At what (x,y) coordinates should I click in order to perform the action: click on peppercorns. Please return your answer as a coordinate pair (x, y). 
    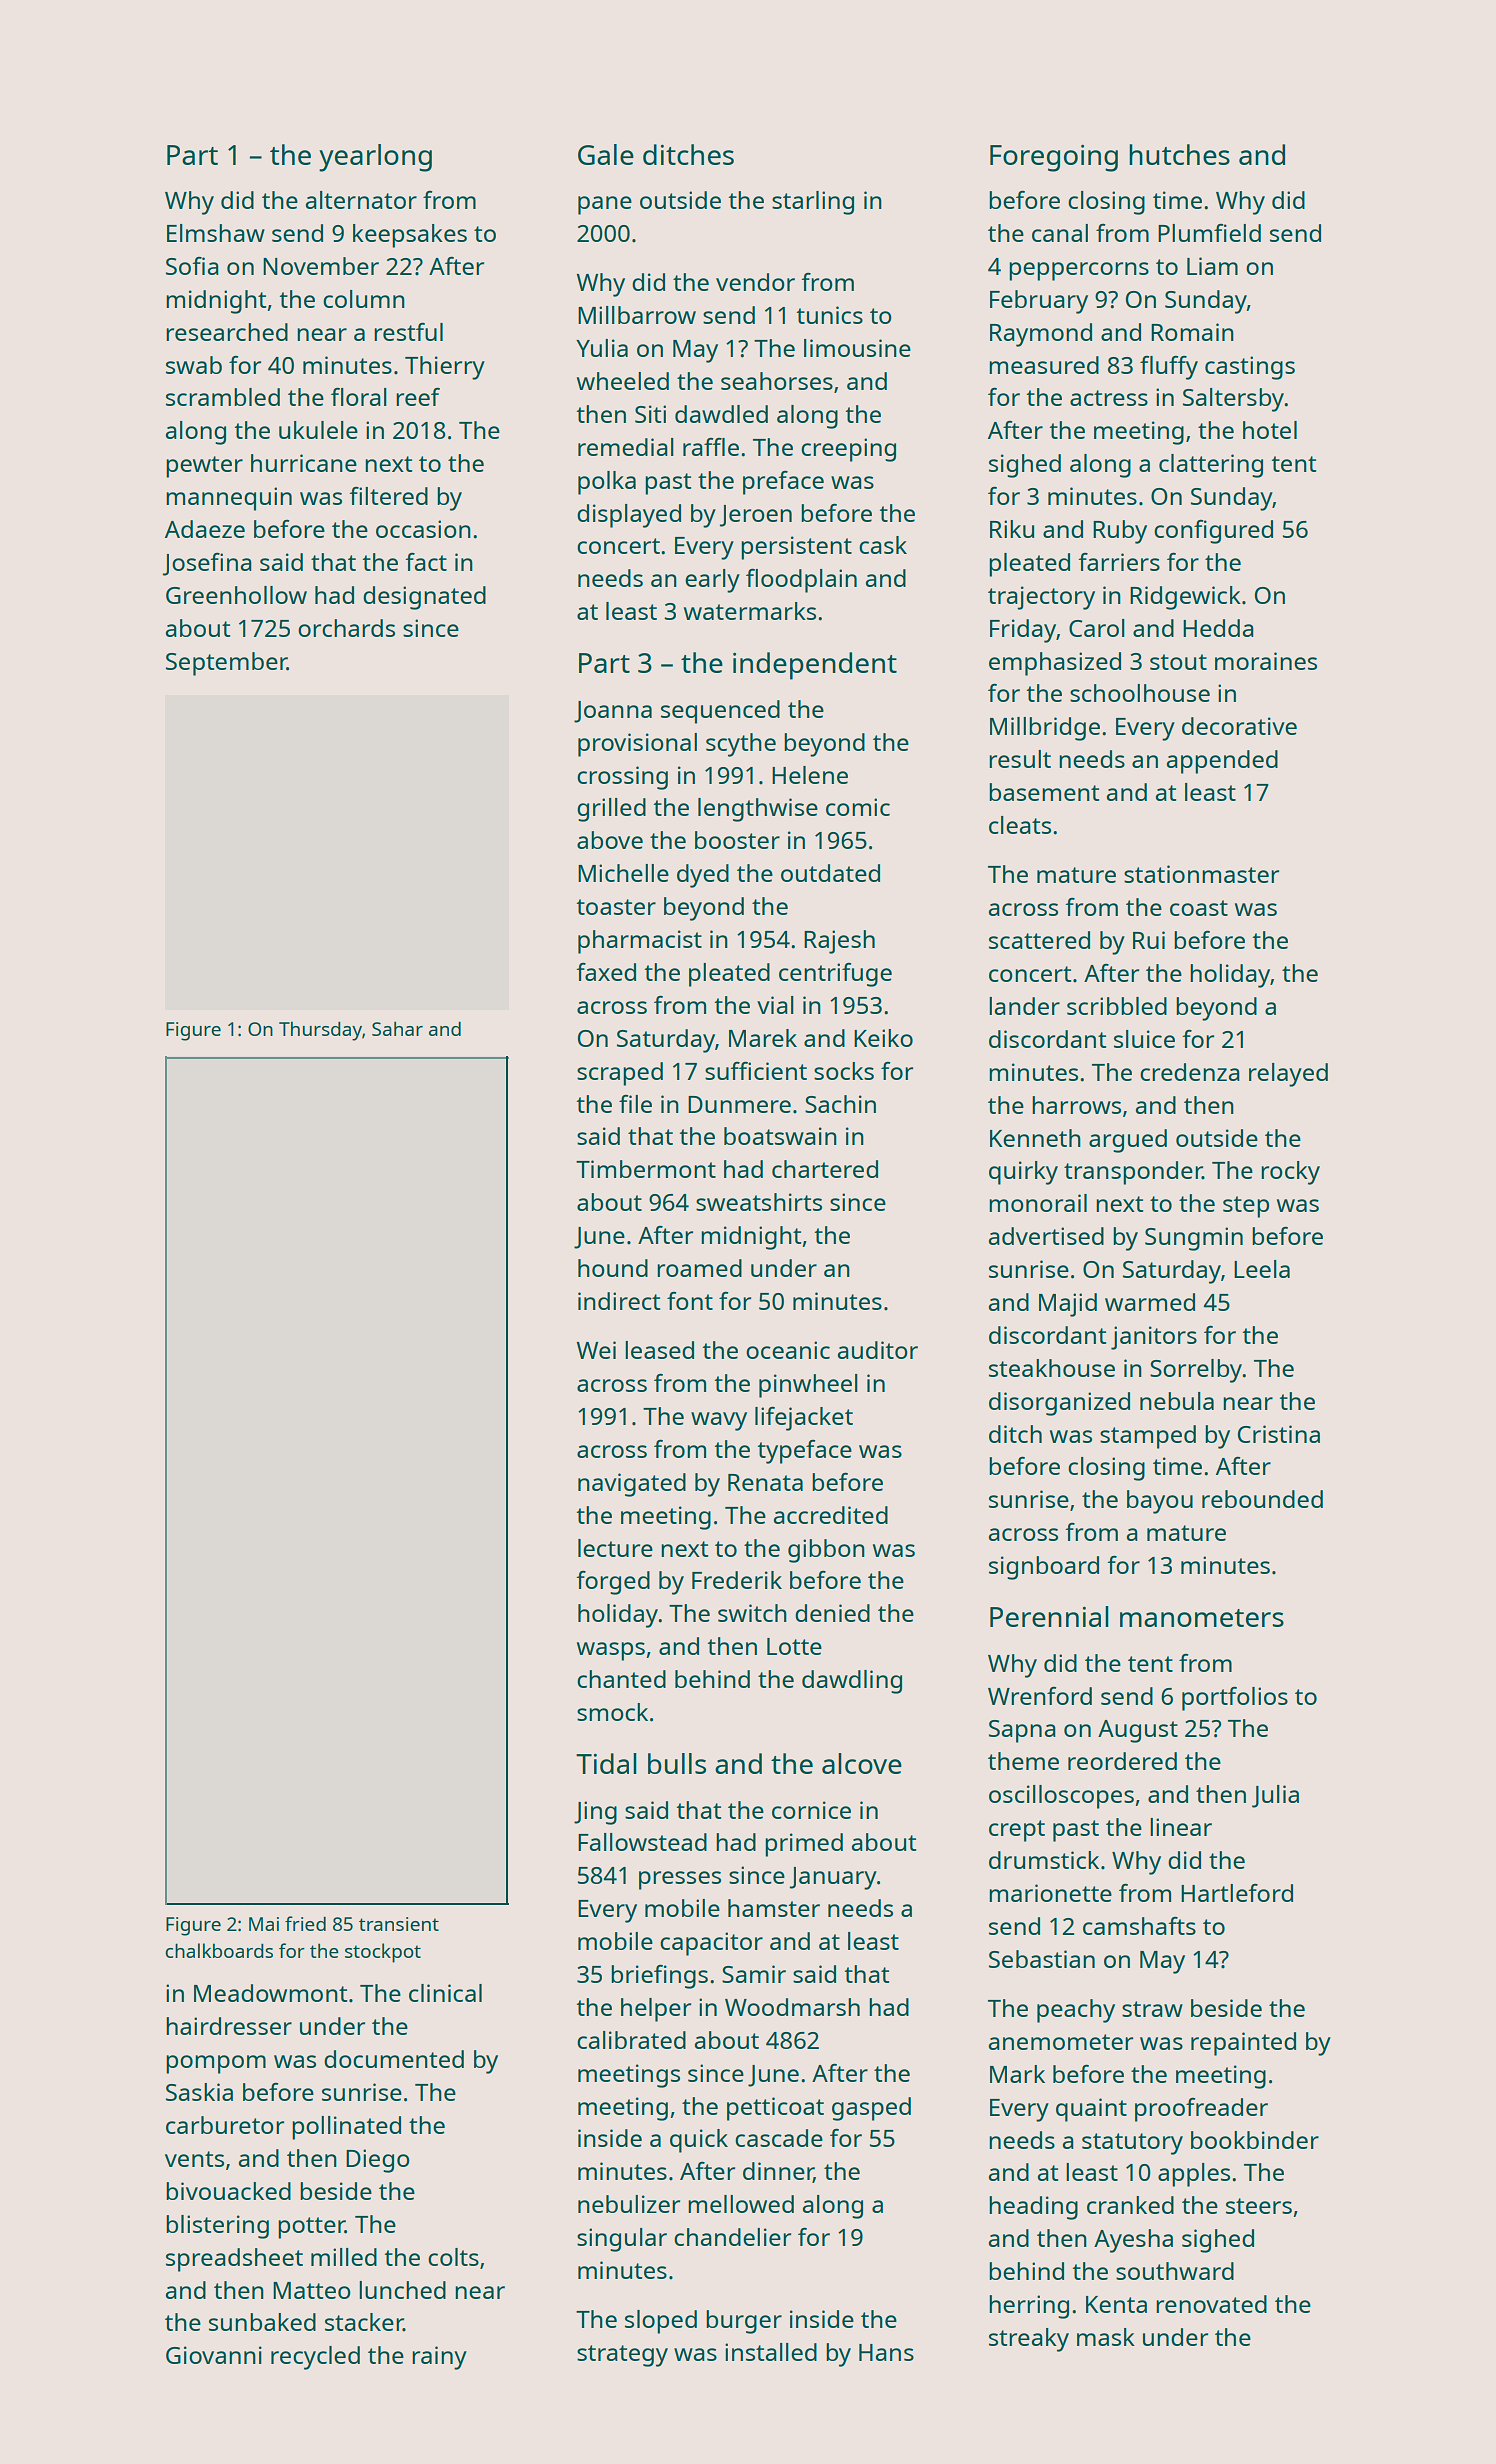
    Looking at the image, I should click on (1079, 271).
